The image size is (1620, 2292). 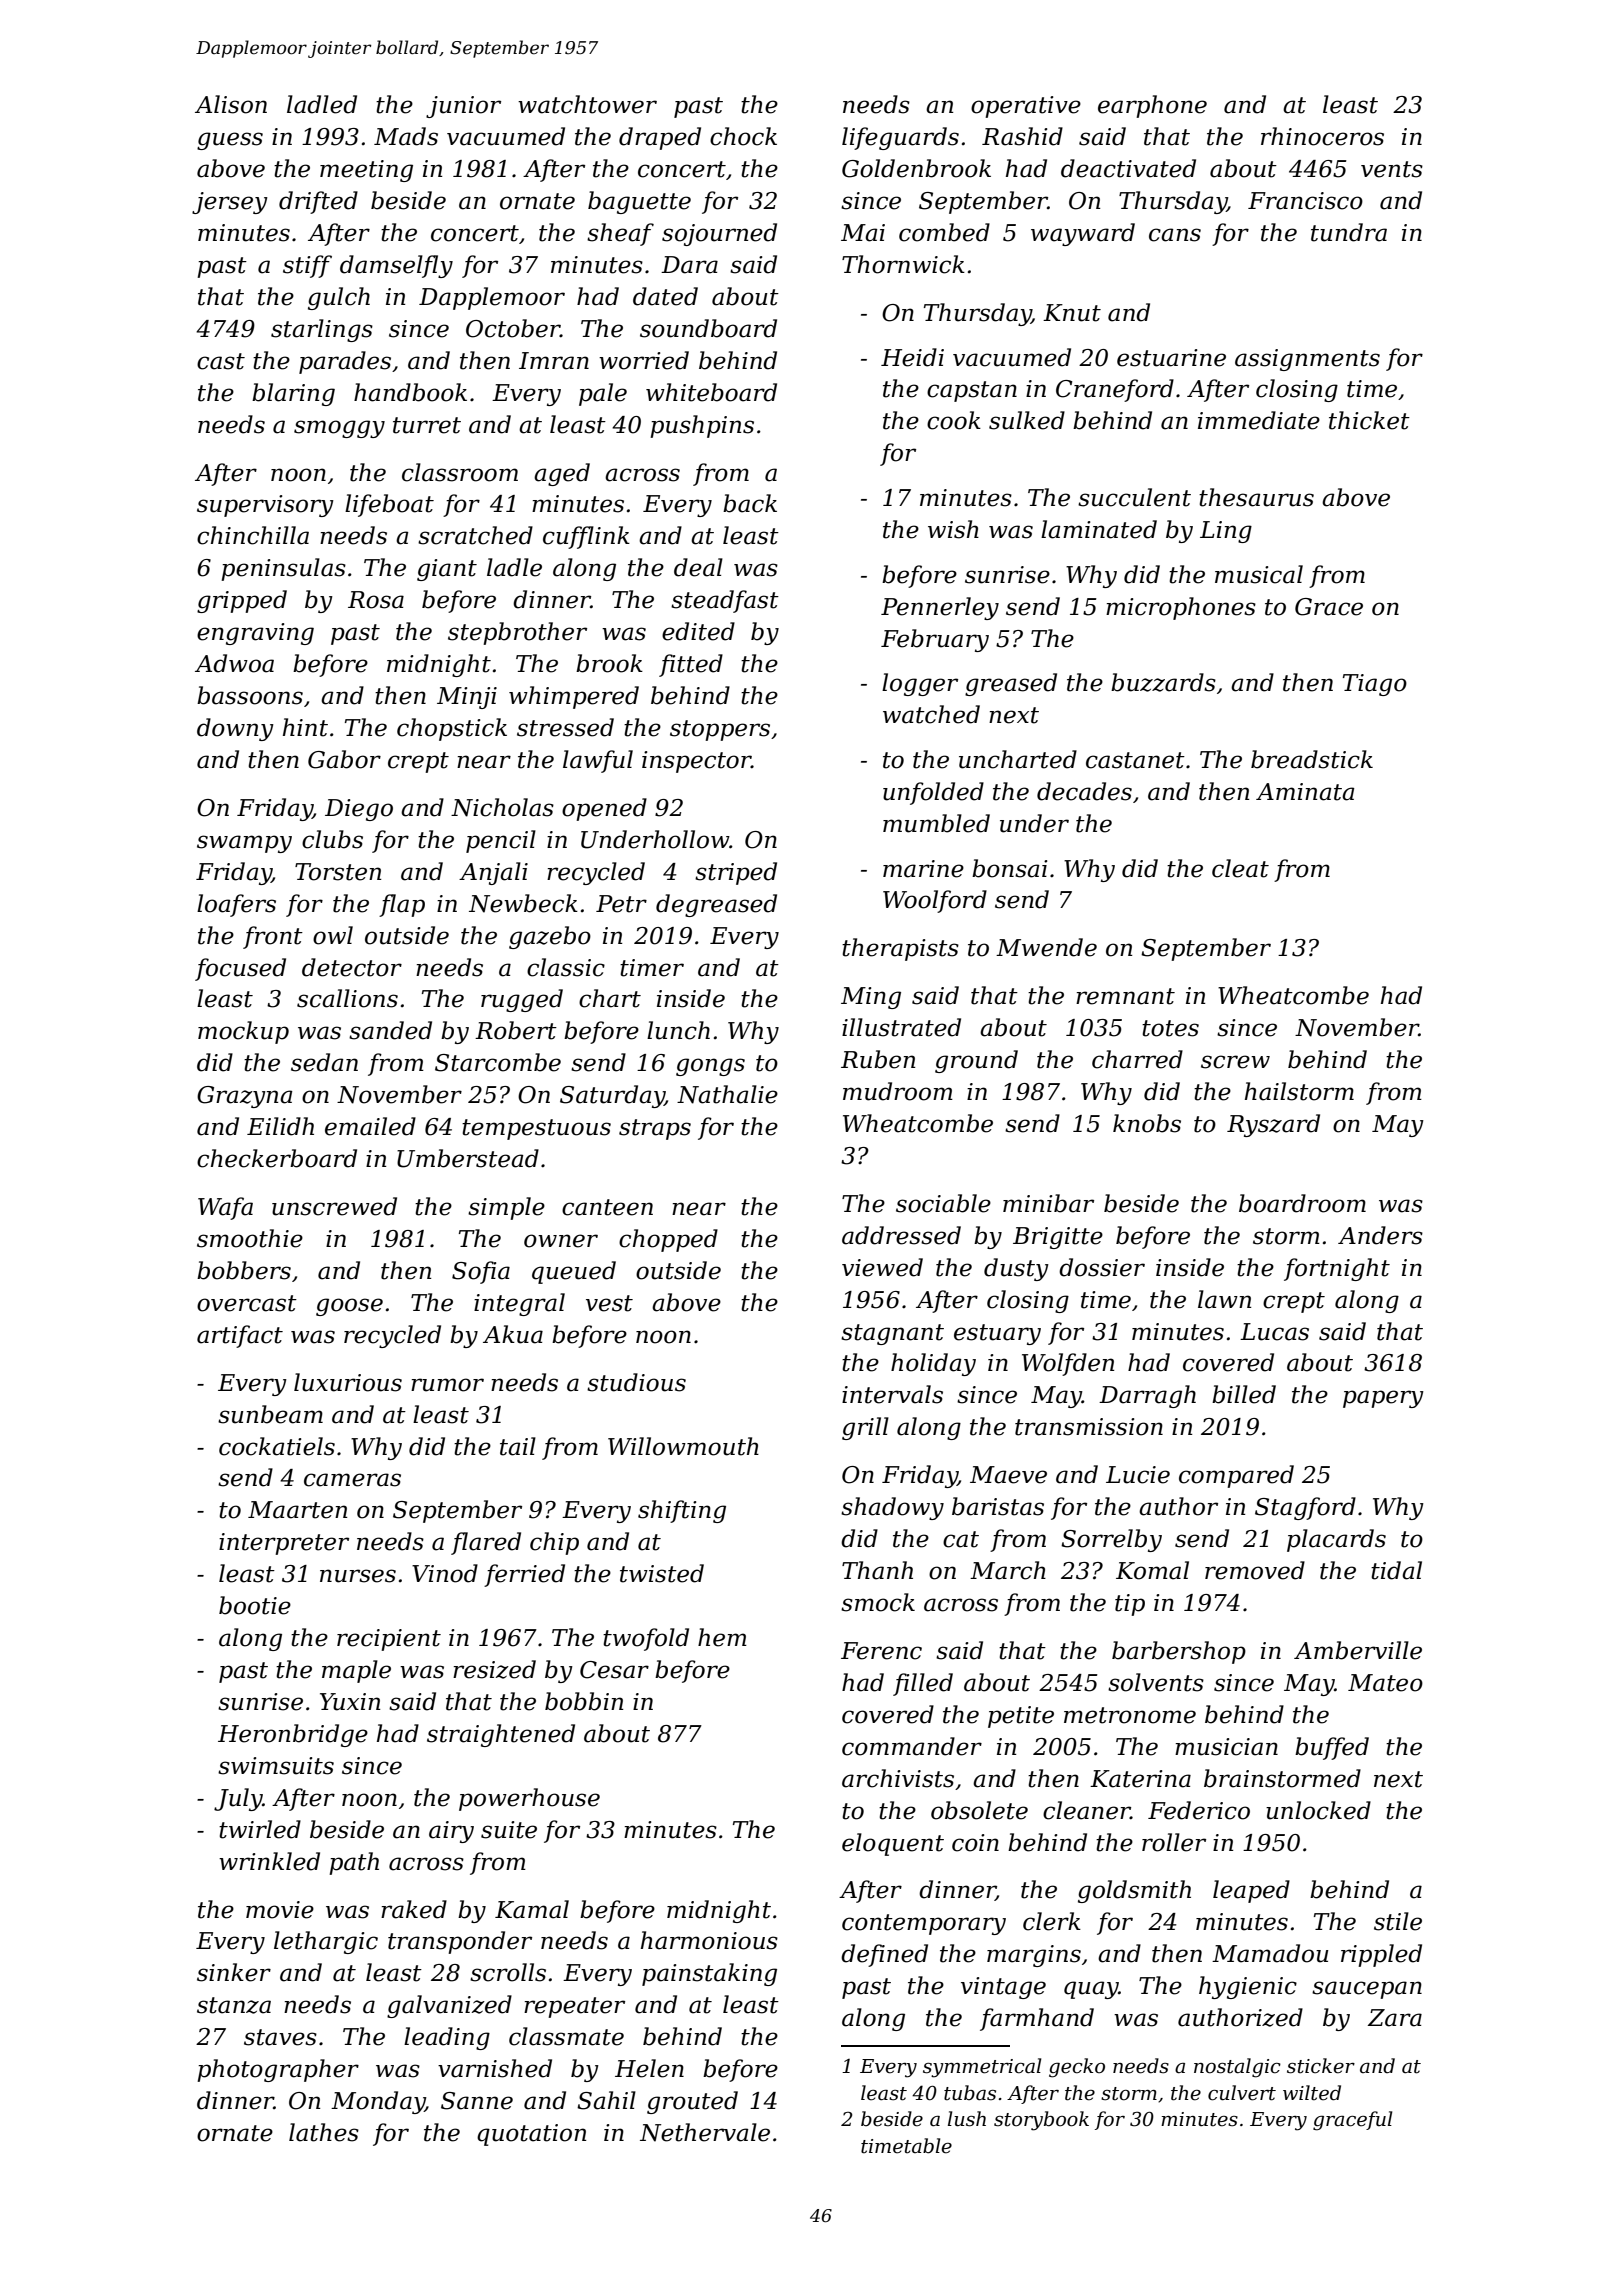 I want to click on chock, so click(x=743, y=136).
